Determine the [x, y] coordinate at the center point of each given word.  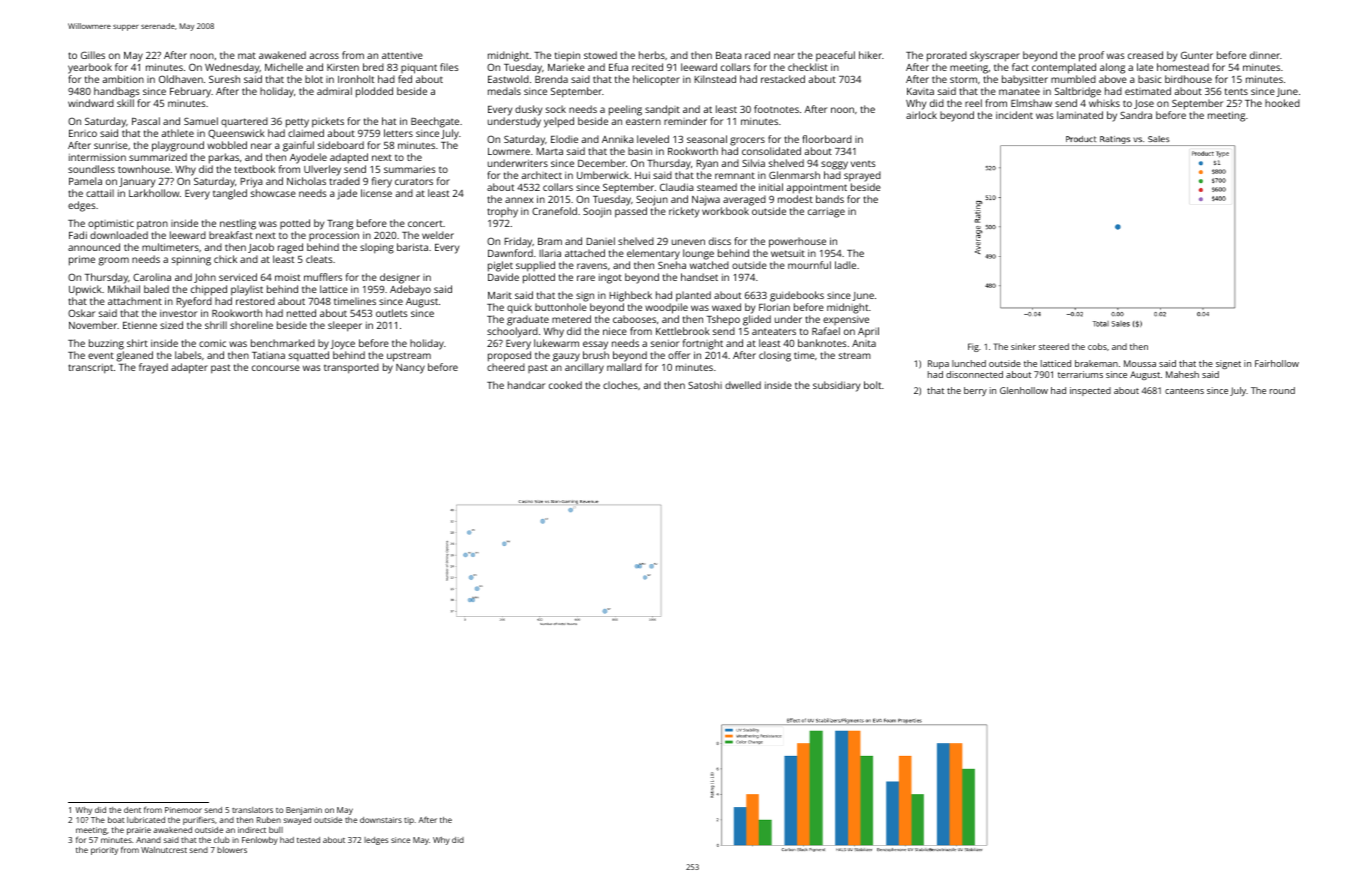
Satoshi [705, 385]
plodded [374, 92]
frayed [153, 368]
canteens [1184, 391]
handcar [526, 385]
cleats [319, 259]
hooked [1282, 103]
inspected [1090, 391]
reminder [685, 121]
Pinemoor [183, 810]
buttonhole [561, 307]
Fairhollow [1277, 363]
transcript [90, 369]
